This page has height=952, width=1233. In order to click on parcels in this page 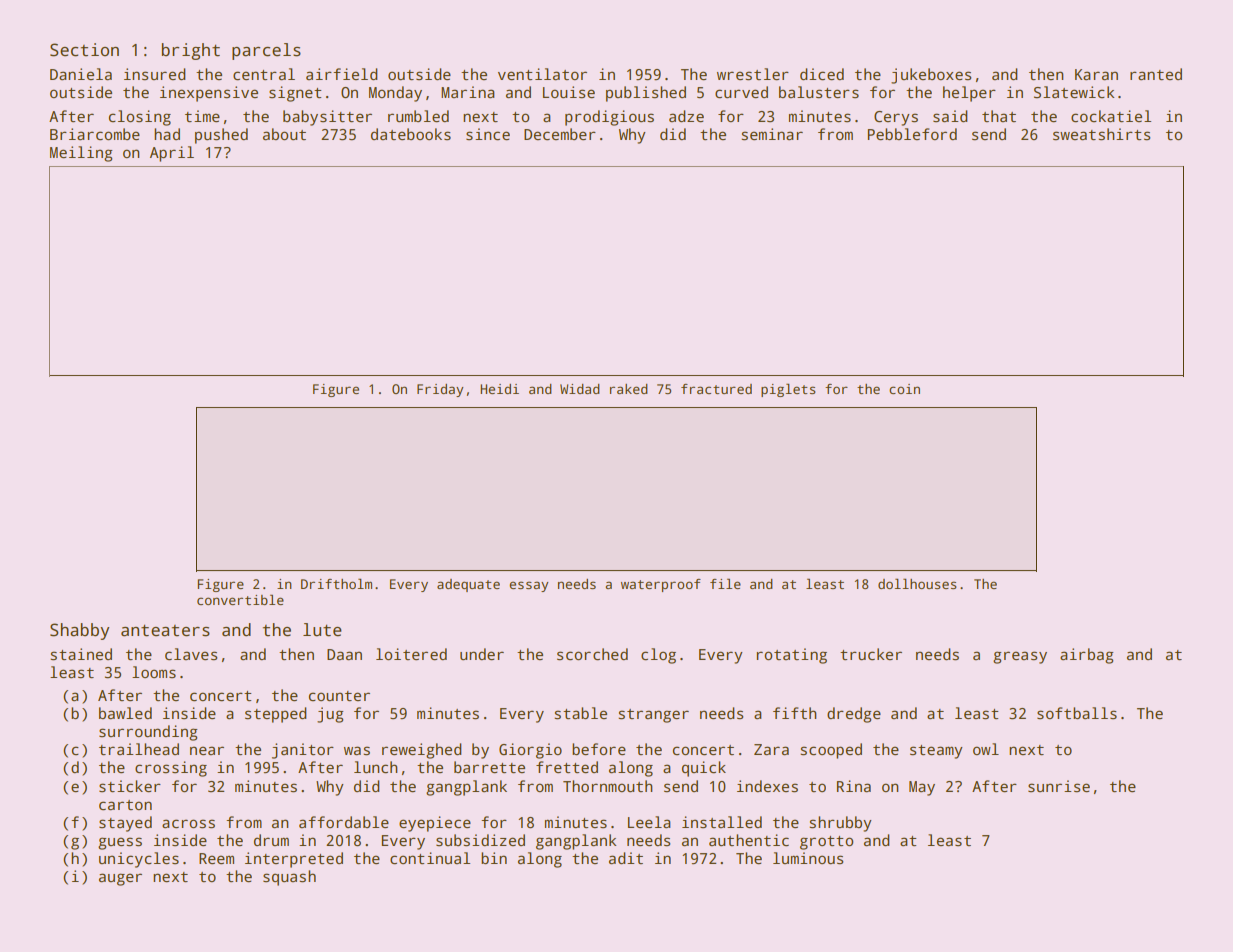, I will do `click(266, 51)`.
